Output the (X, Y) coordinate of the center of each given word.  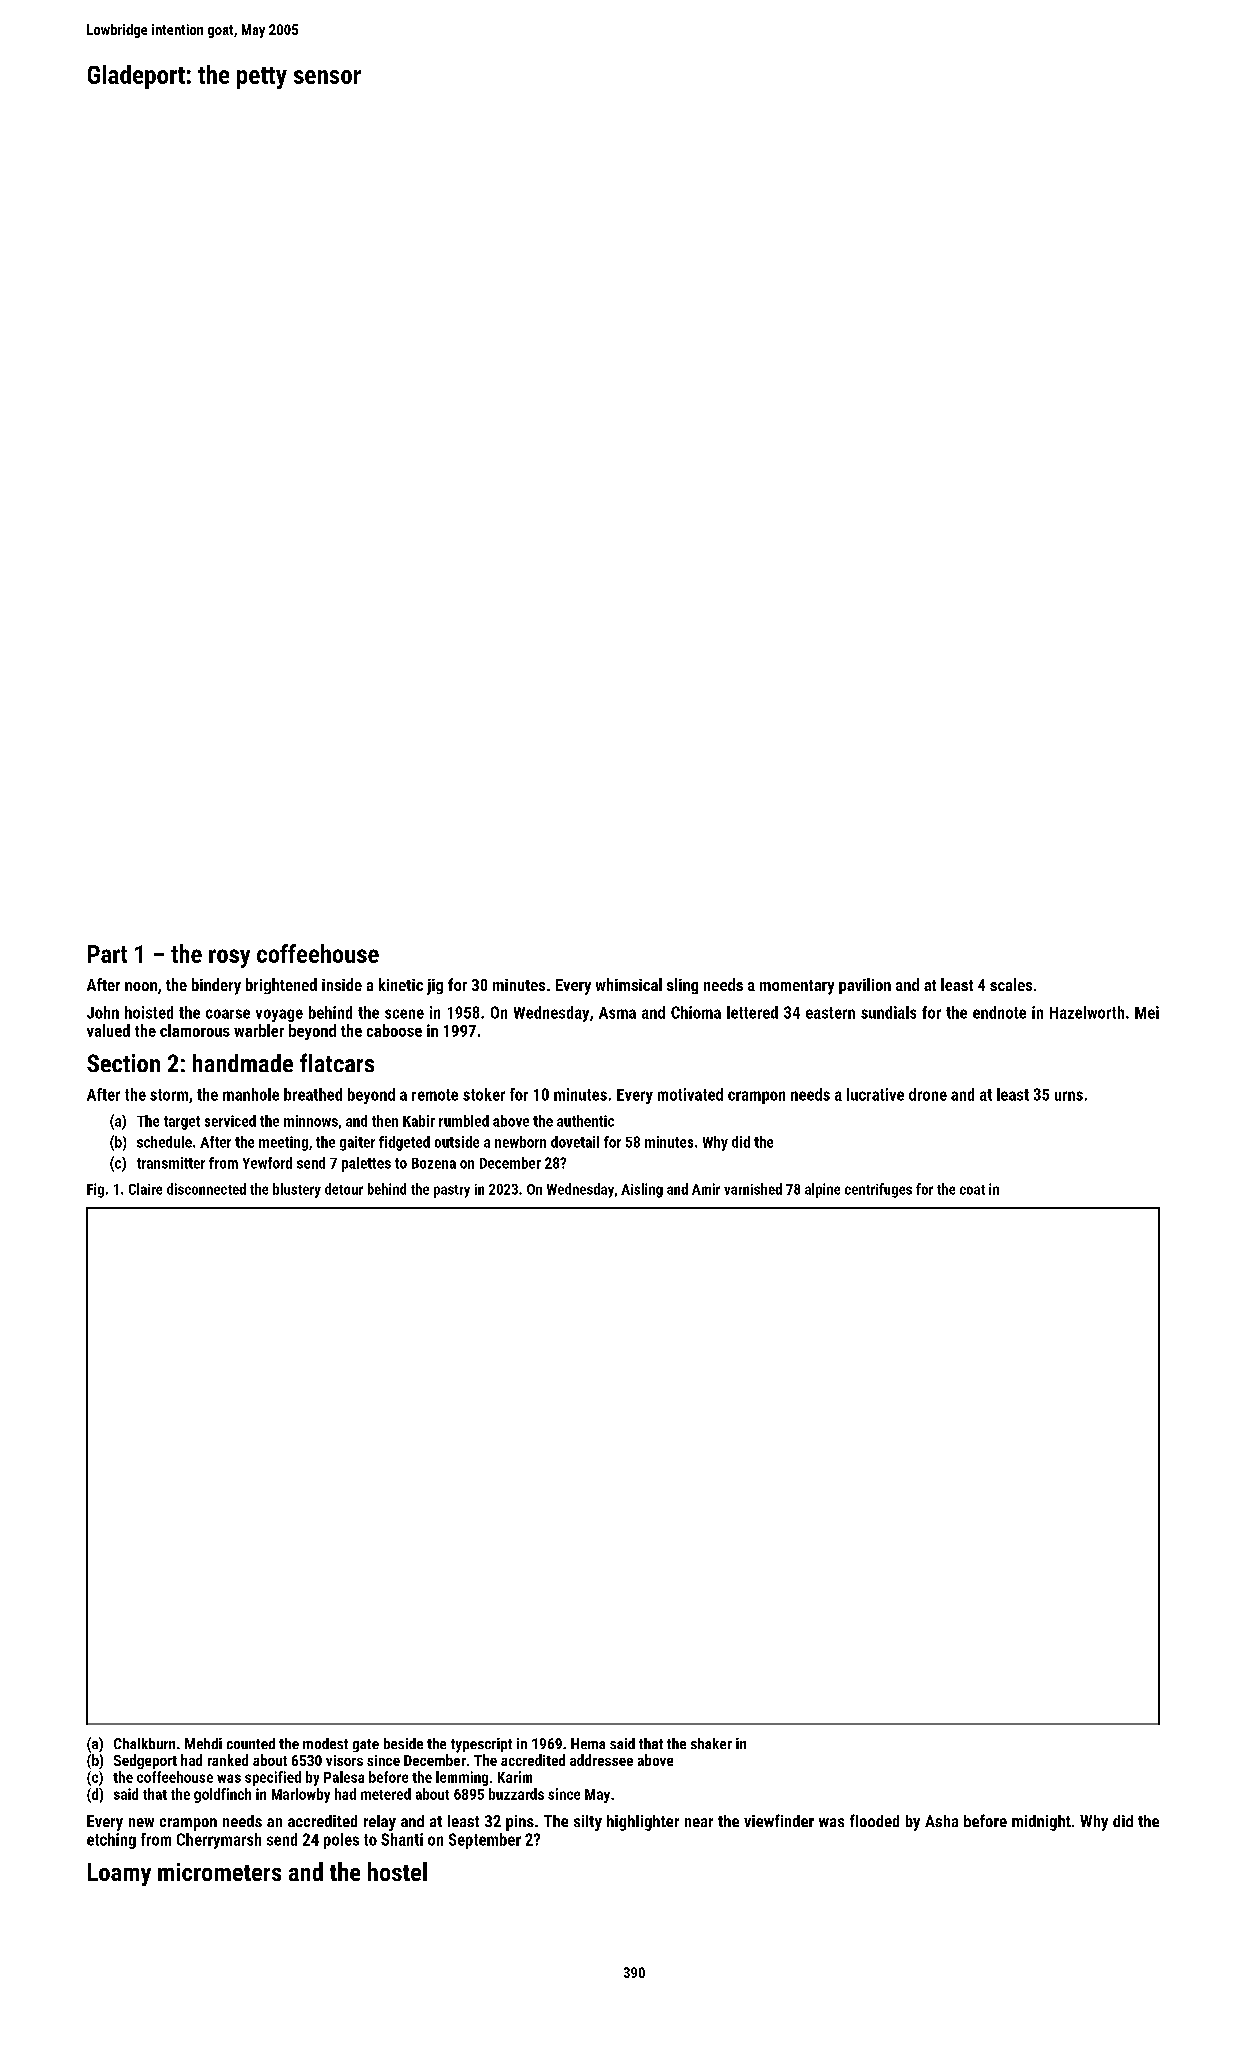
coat (972, 1190)
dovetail (575, 1142)
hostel (397, 1871)
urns (1069, 1096)
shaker (711, 1743)
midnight (1041, 1823)
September (485, 1841)
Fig (95, 1190)
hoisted (149, 1012)
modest (325, 1743)
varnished (753, 1189)
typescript (481, 1745)
